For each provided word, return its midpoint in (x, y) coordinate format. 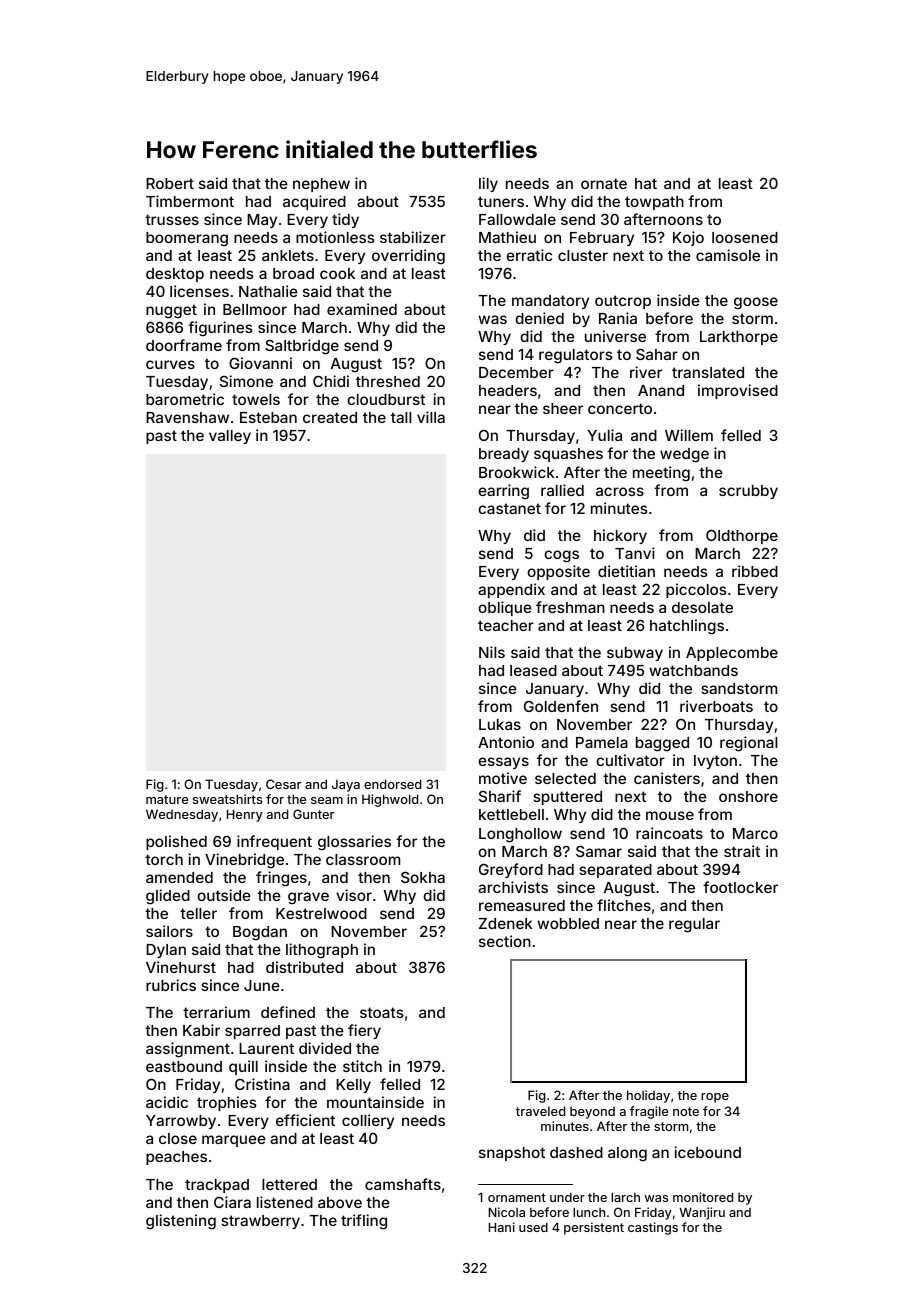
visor (354, 895)
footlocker (740, 887)
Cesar (283, 784)
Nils (492, 652)
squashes (568, 455)
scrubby (748, 492)
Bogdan (260, 933)
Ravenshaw (187, 417)
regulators (576, 356)
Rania (618, 318)
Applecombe (732, 654)
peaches (176, 1158)
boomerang (187, 239)
